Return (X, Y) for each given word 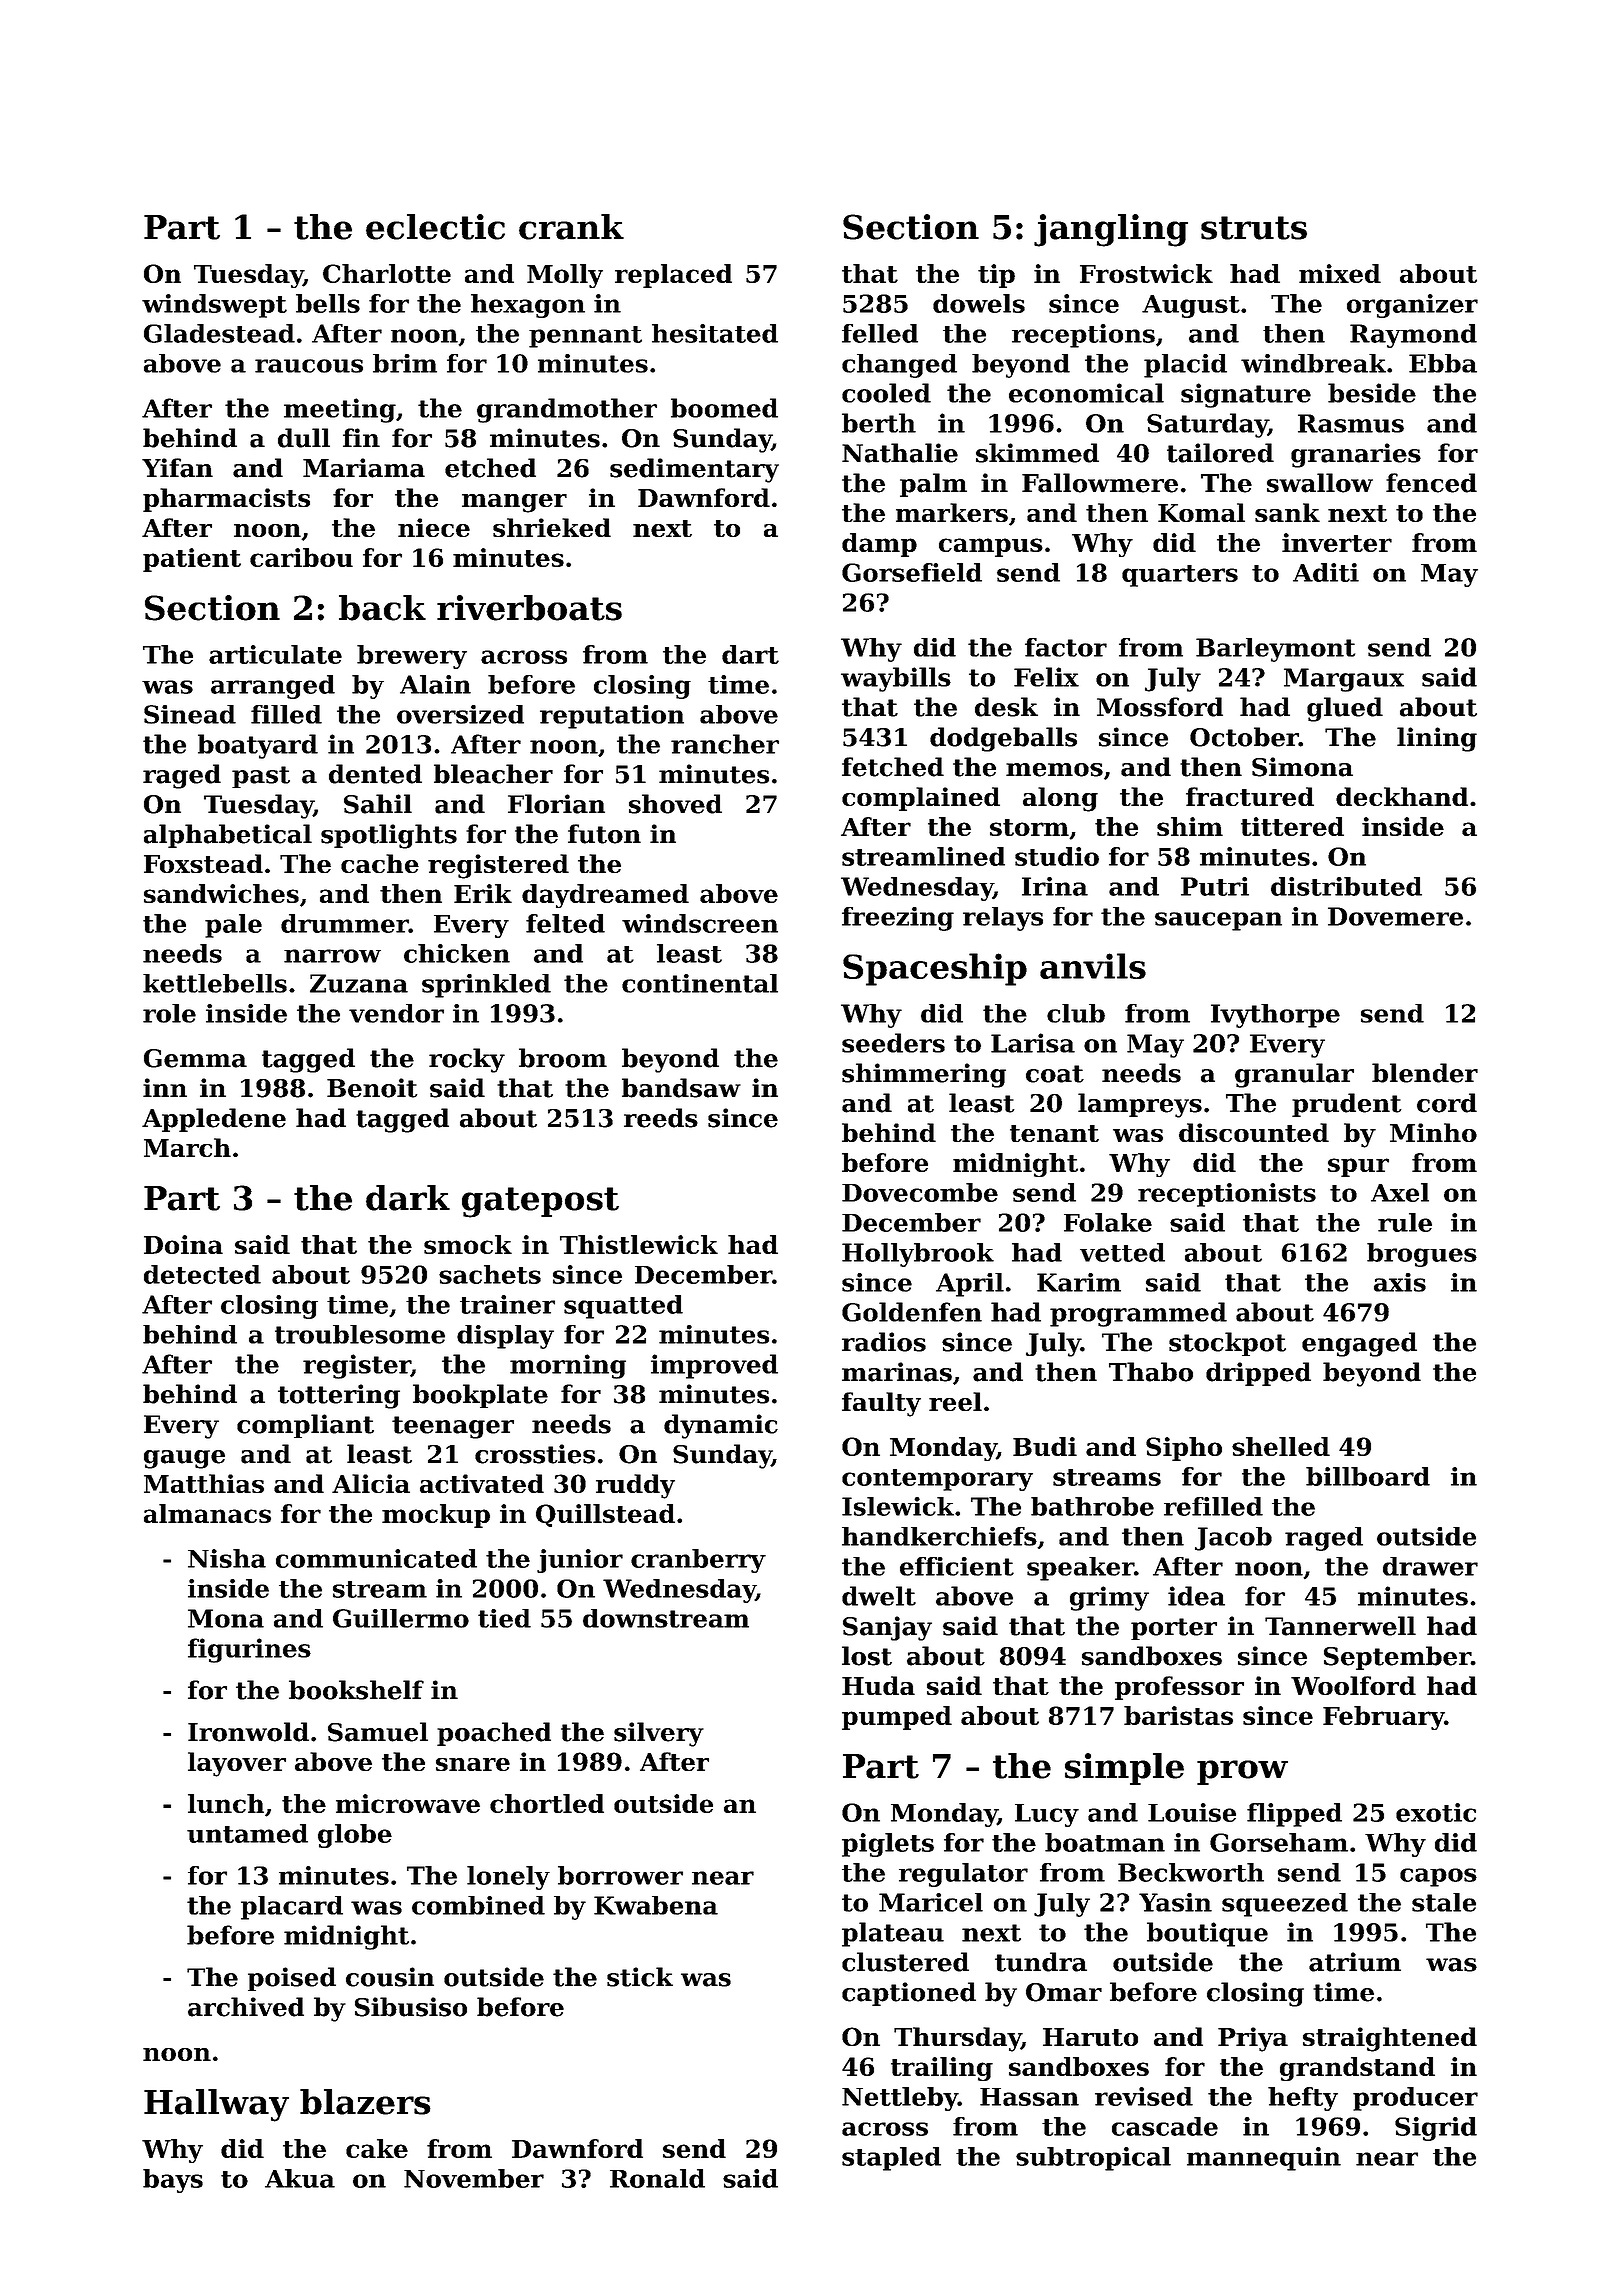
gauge (184, 1459)
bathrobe (1092, 1506)
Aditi (1326, 572)
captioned (909, 1994)
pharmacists (226, 500)
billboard (1368, 1476)
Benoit (372, 1088)
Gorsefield (912, 572)
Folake (1108, 1222)
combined (478, 1905)
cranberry (698, 1561)
